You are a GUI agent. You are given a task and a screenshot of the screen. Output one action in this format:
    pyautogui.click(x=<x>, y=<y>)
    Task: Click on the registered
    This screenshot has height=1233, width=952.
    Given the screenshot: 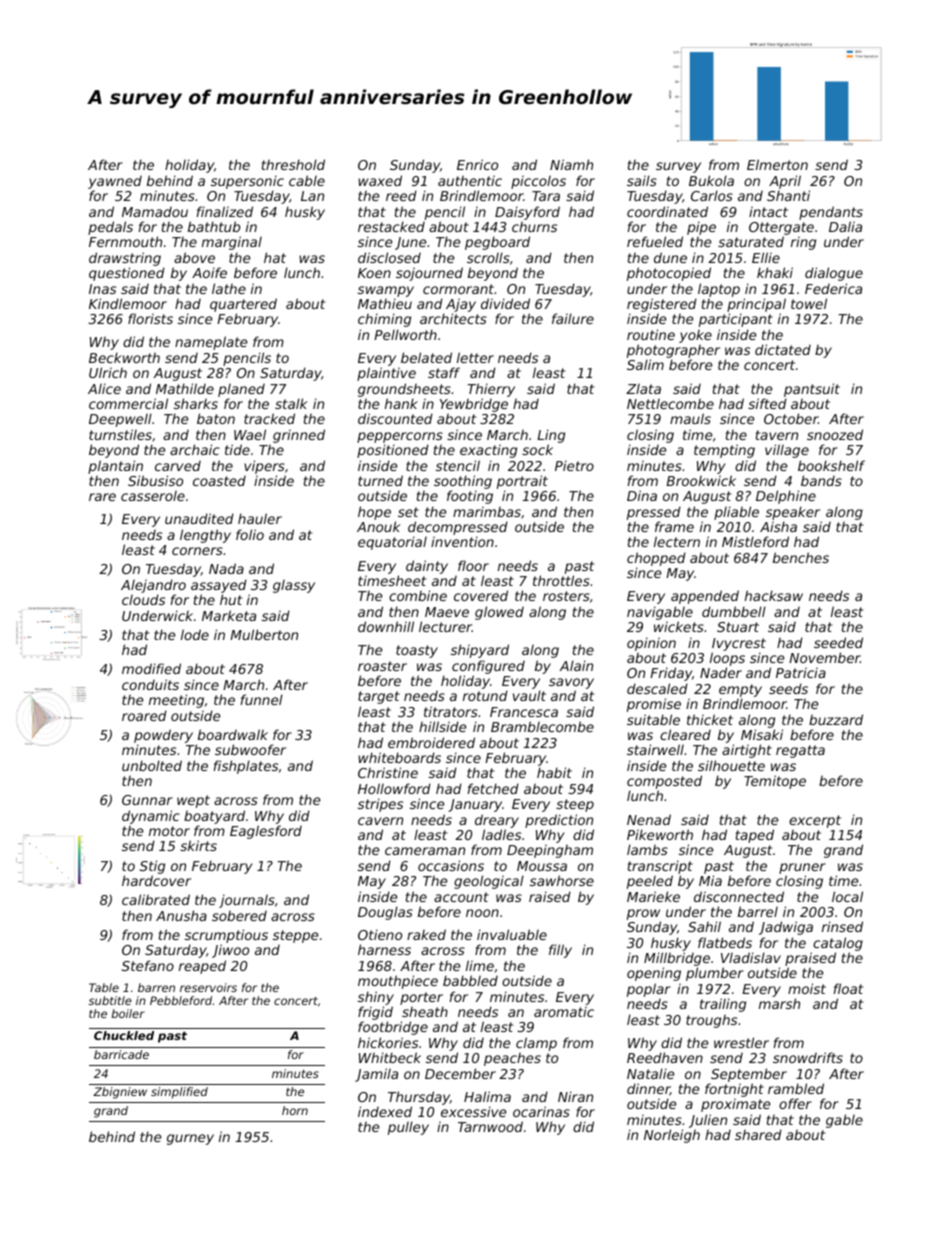 What is the action you would take?
    pyautogui.click(x=662, y=305)
